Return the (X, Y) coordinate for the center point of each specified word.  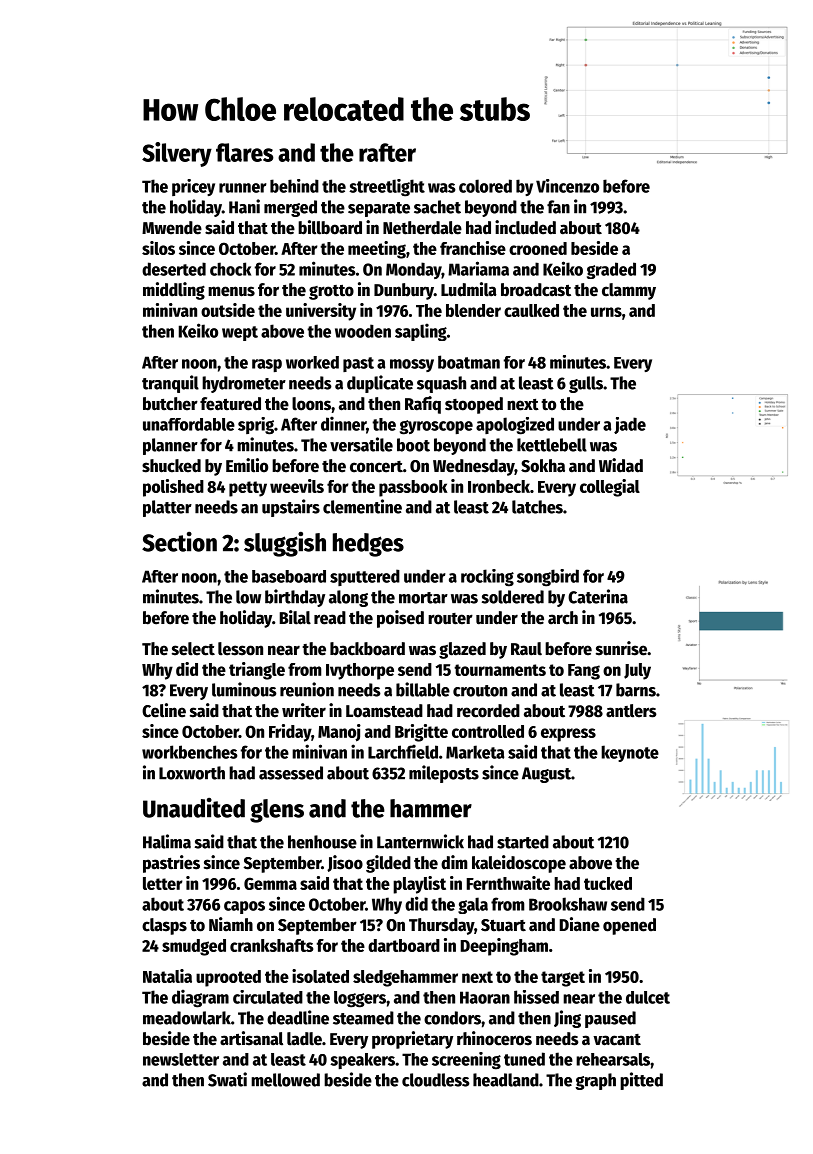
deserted (174, 269)
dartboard (404, 945)
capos (244, 907)
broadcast (536, 290)
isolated (320, 976)
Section (179, 542)
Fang (584, 672)
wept (240, 333)
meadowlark (187, 1018)
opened (629, 926)
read (330, 618)
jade (630, 425)
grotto (331, 292)
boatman (469, 362)
